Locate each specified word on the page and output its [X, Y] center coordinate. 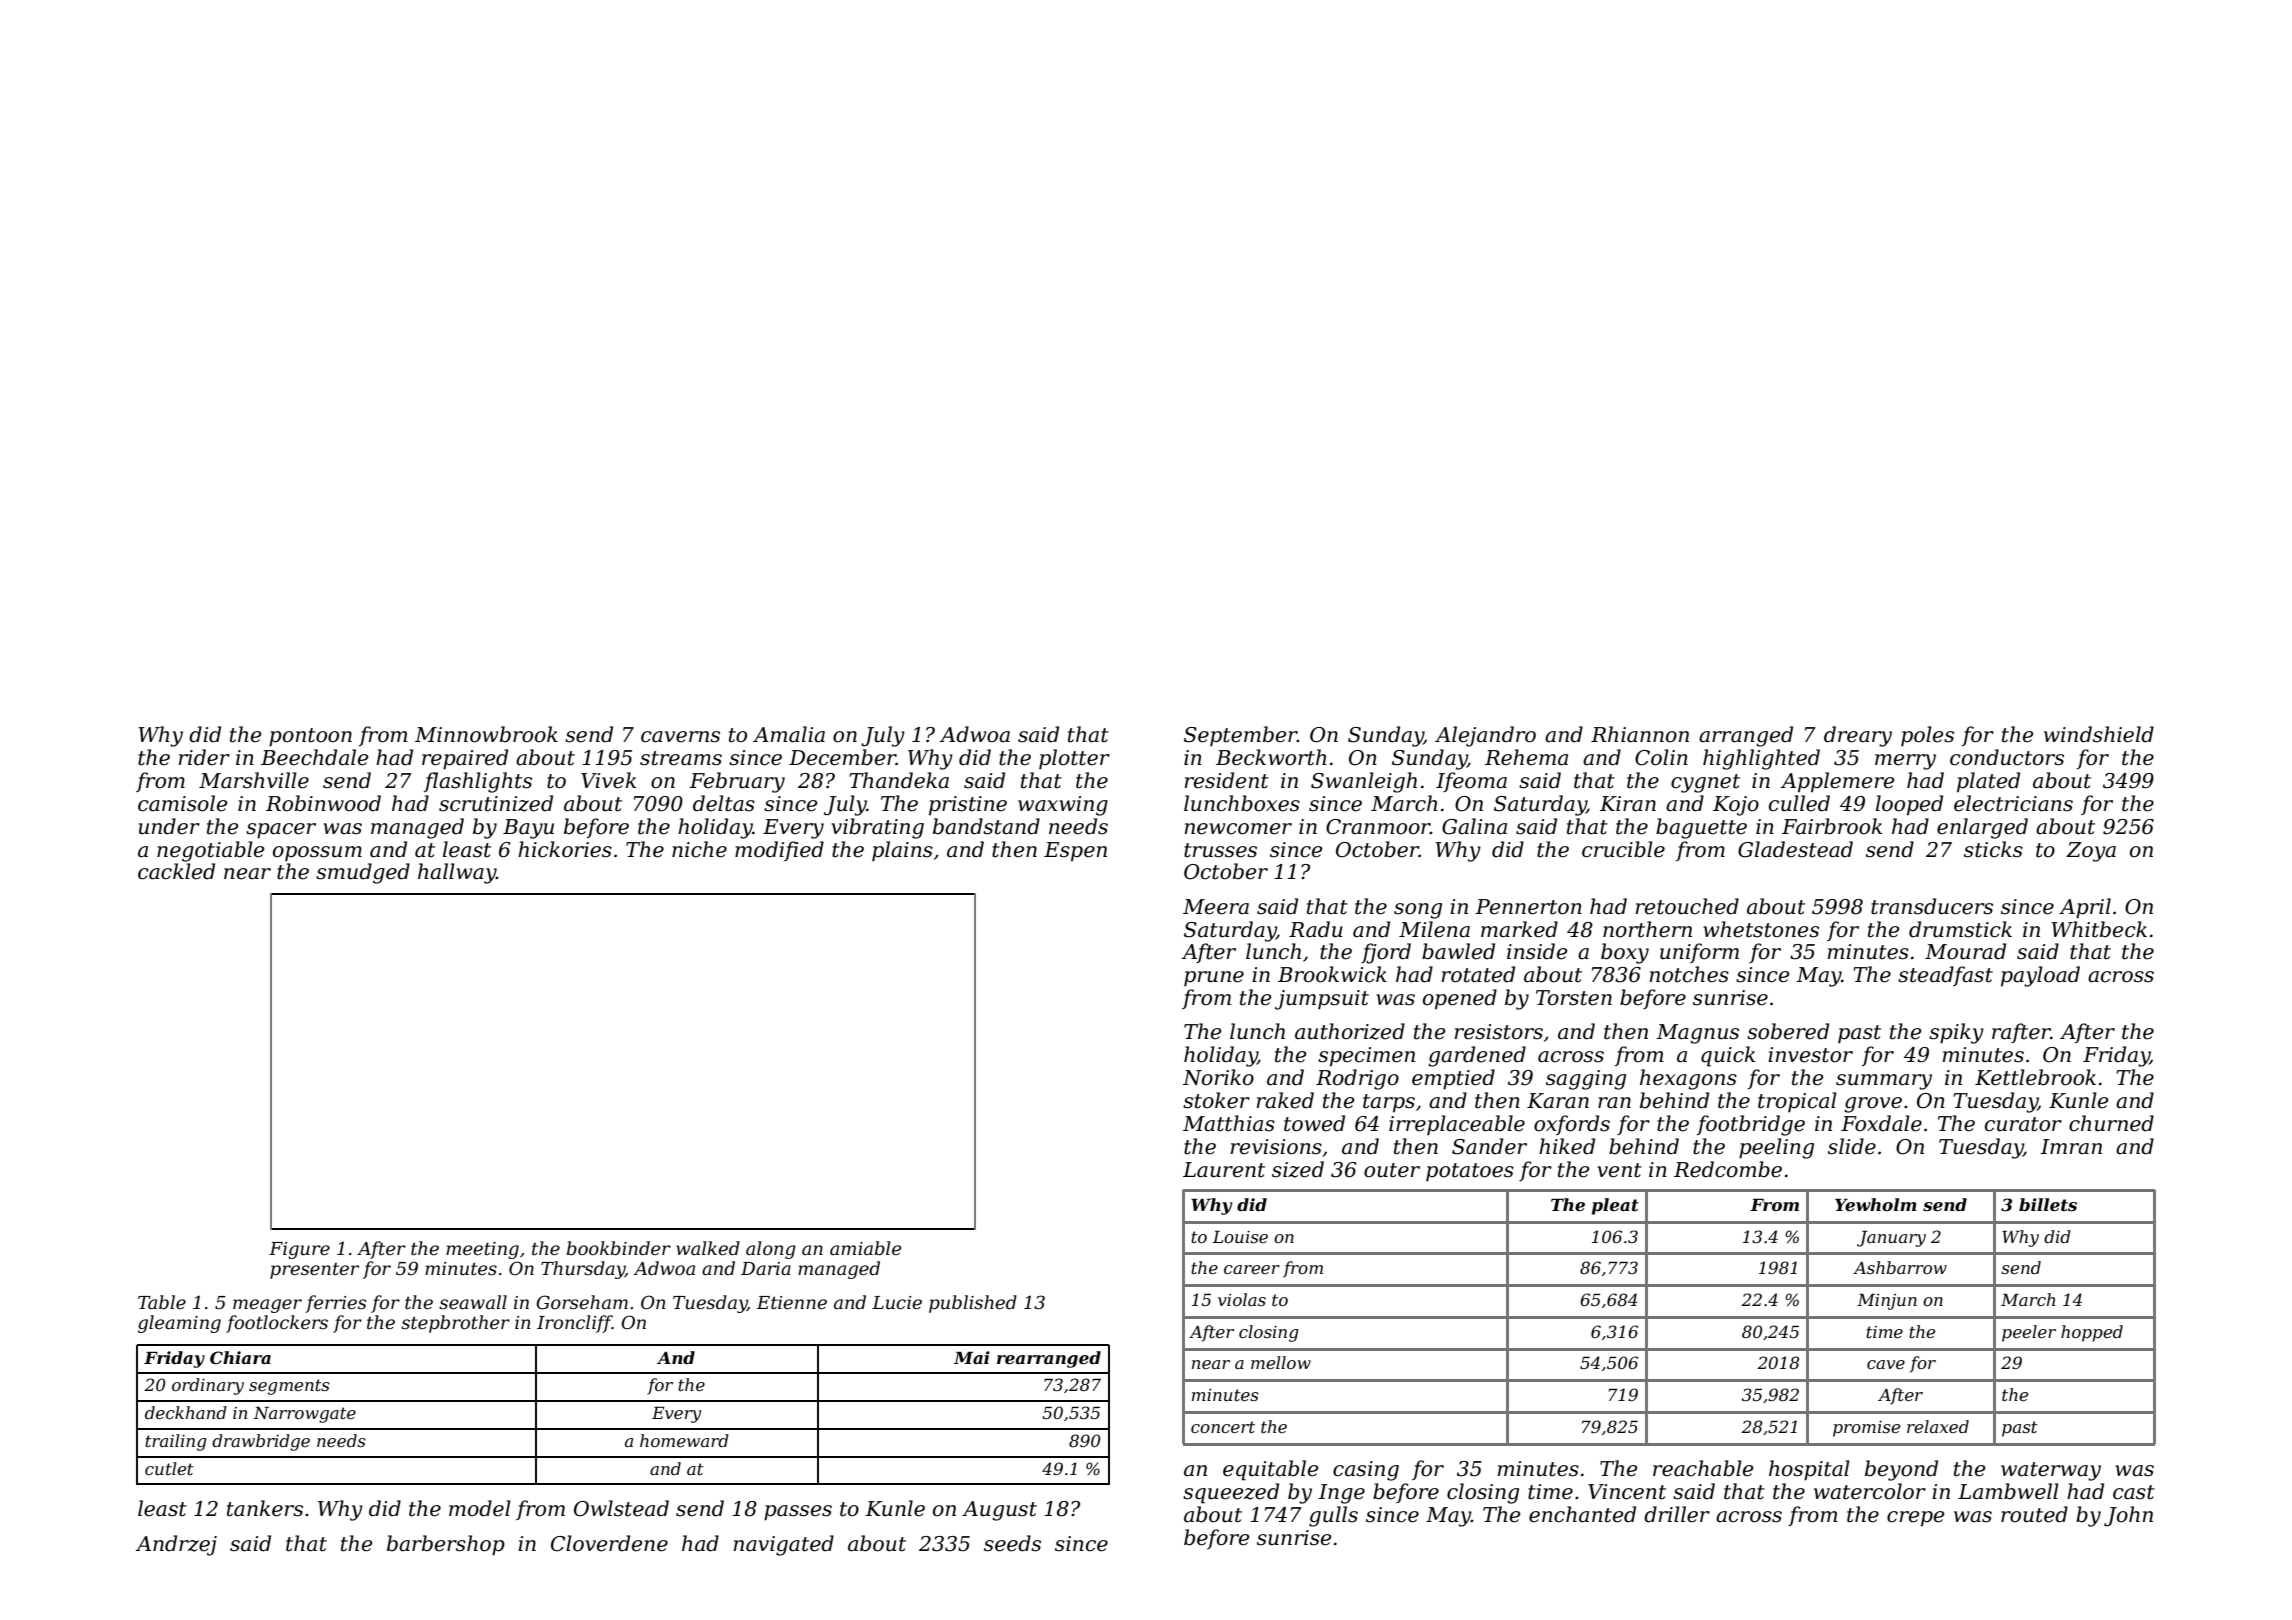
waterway [2051, 1471]
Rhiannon [1640, 734]
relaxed [1938, 1426]
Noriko [1218, 1077]
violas [1242, 1299]
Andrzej [176, 1545]
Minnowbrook [486, 734]
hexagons [1688, 1079]
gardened [1477, 1056]
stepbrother [455, 1324]
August [999, 1511]
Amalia [789, 734]
